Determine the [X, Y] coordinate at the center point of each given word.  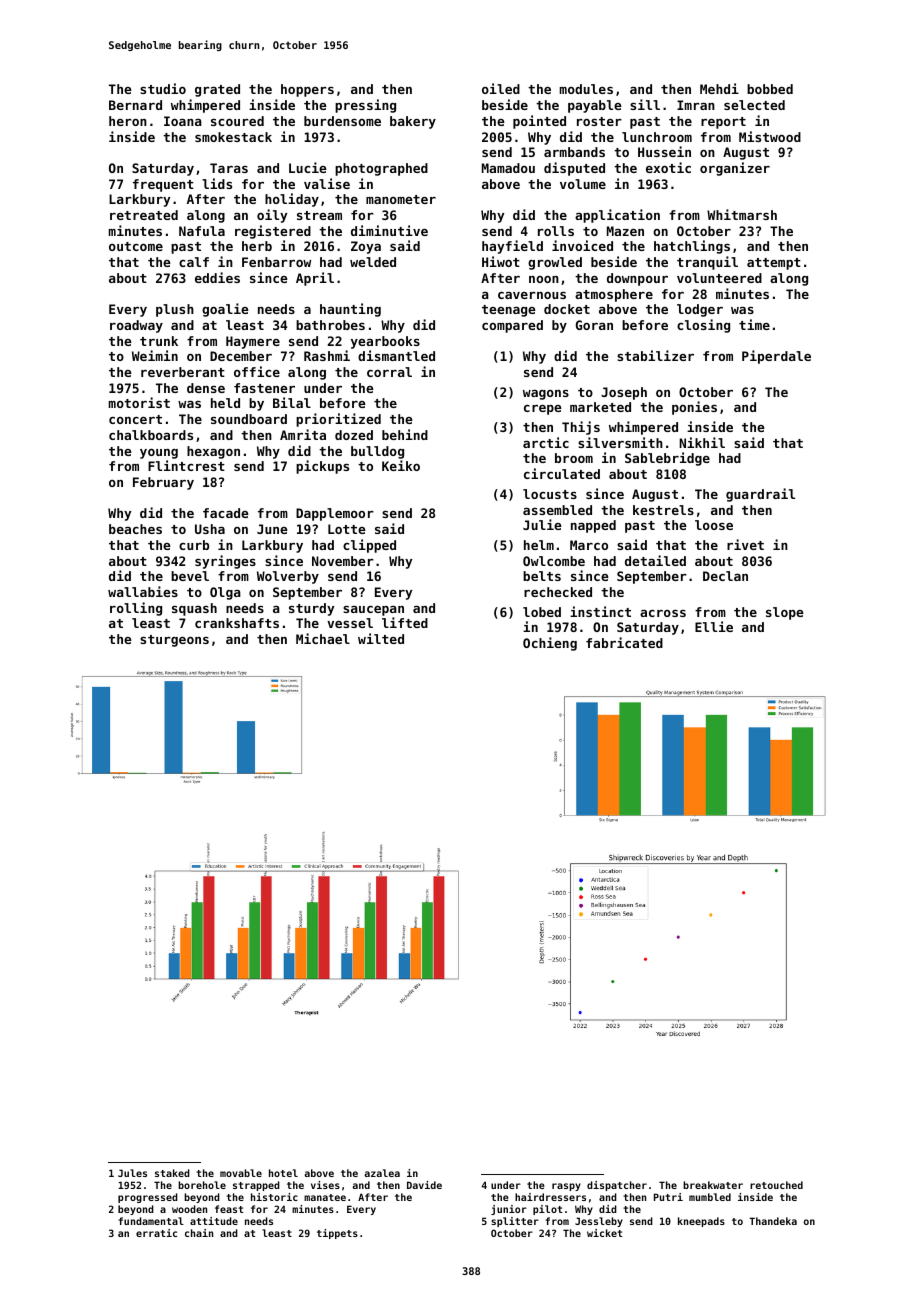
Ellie [714, 626]
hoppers [307, 90]
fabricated [624, 642]
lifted [405, 622]
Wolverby [288, 577]
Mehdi [719, 88]
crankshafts [237, 623]
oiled [501, 88]
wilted [381, 638]
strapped [256, 1186]
